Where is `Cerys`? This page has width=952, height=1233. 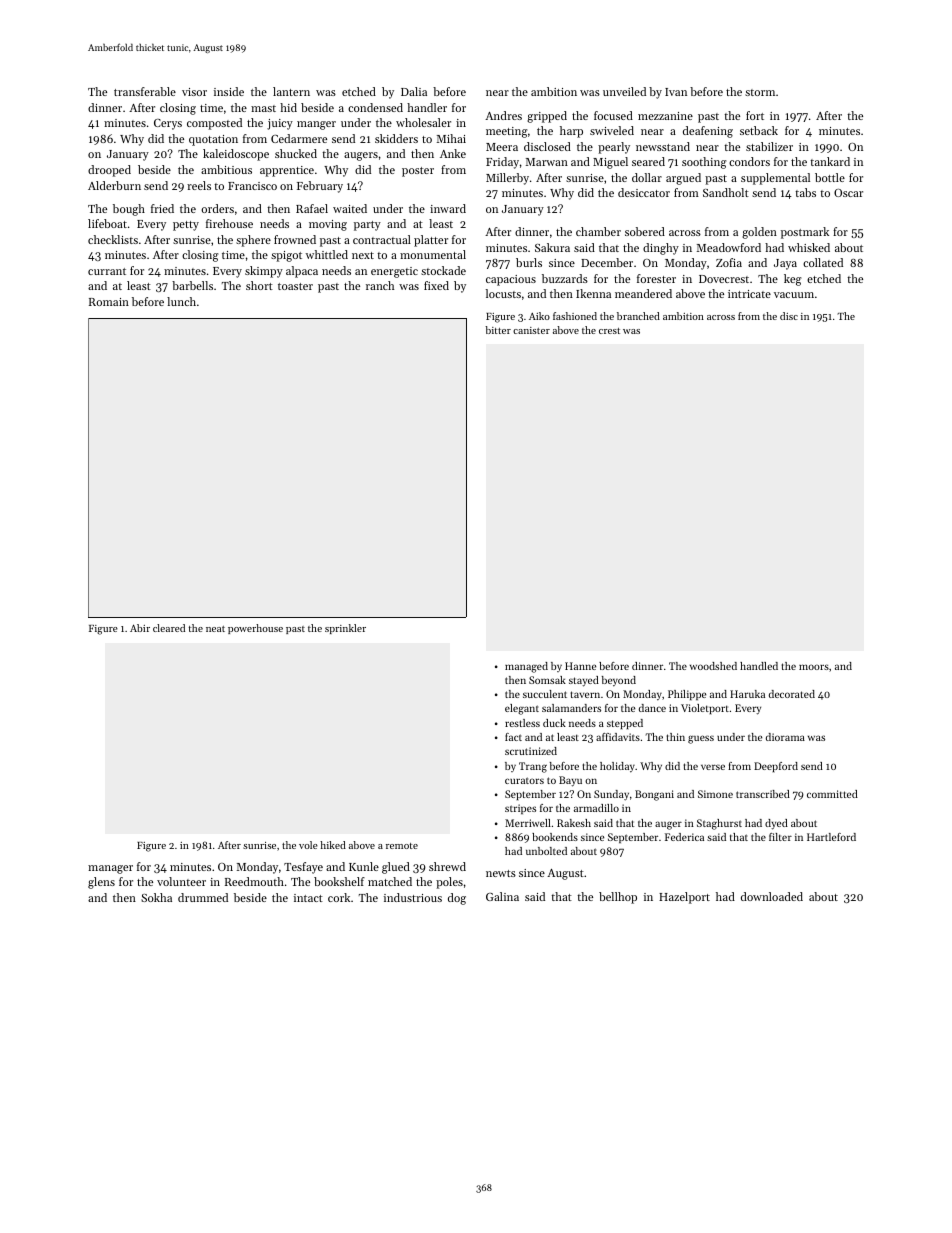
Cerys is located at coordinates (168, 124).
